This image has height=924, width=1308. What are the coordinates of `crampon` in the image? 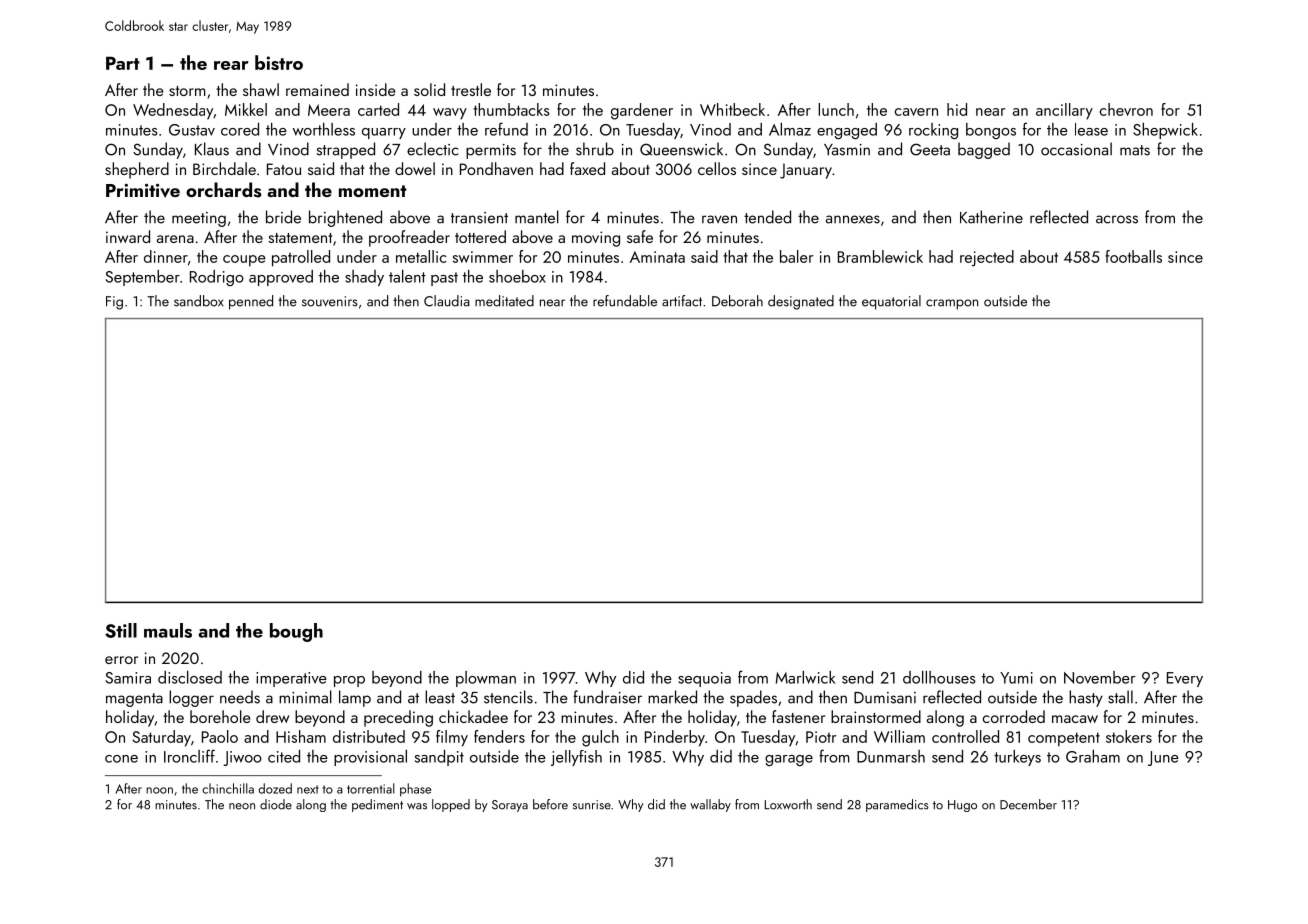 It's located at (952, 304).
